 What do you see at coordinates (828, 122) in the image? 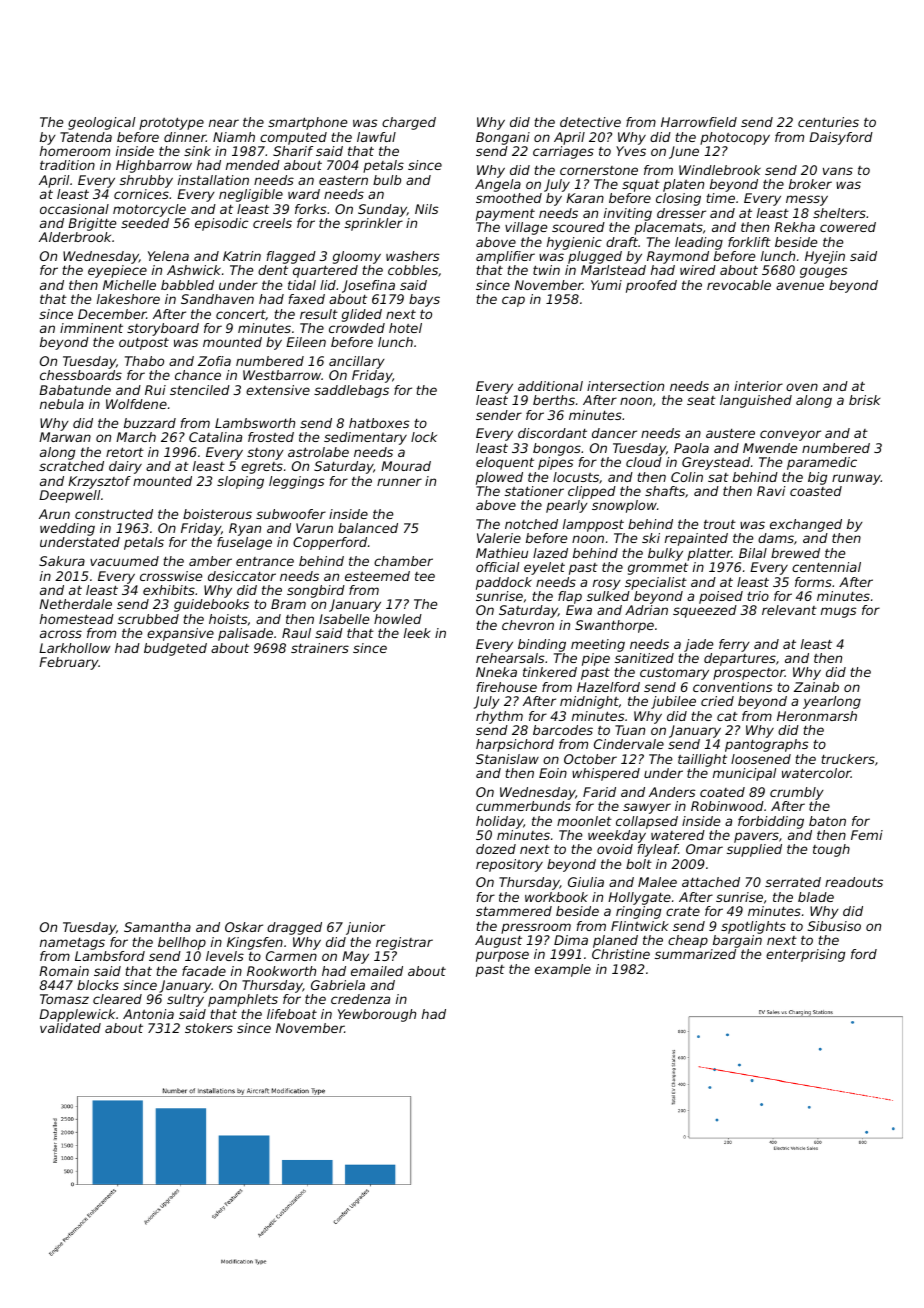
I see `centuries` at bounding box center [828, 122].
